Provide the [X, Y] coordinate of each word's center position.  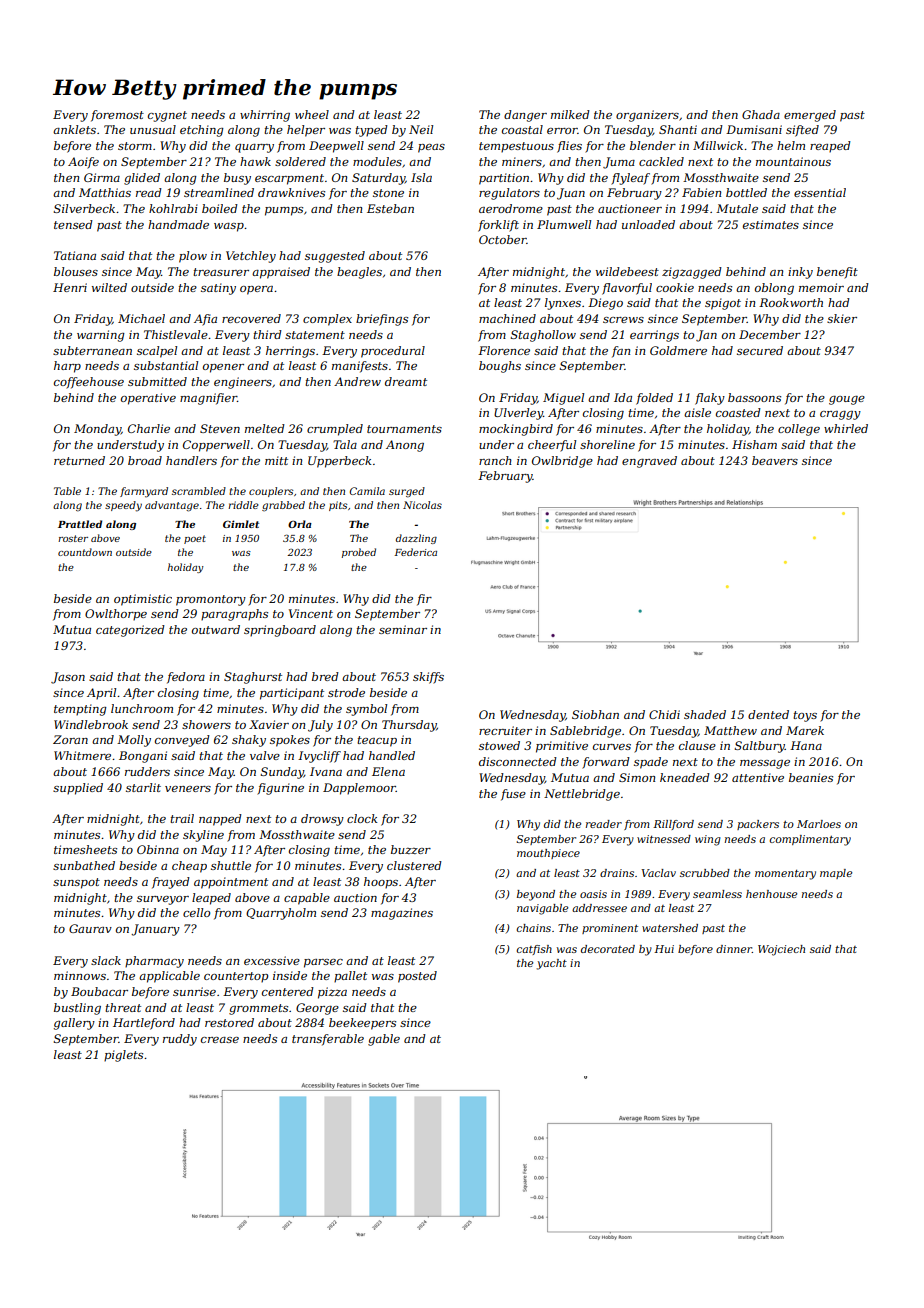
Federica [416, 552]
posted [417, 977]
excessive [272, 960]
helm [791, 145]
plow [193, 257]
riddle [243, 505]
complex [327, 320]
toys [805, 716]
